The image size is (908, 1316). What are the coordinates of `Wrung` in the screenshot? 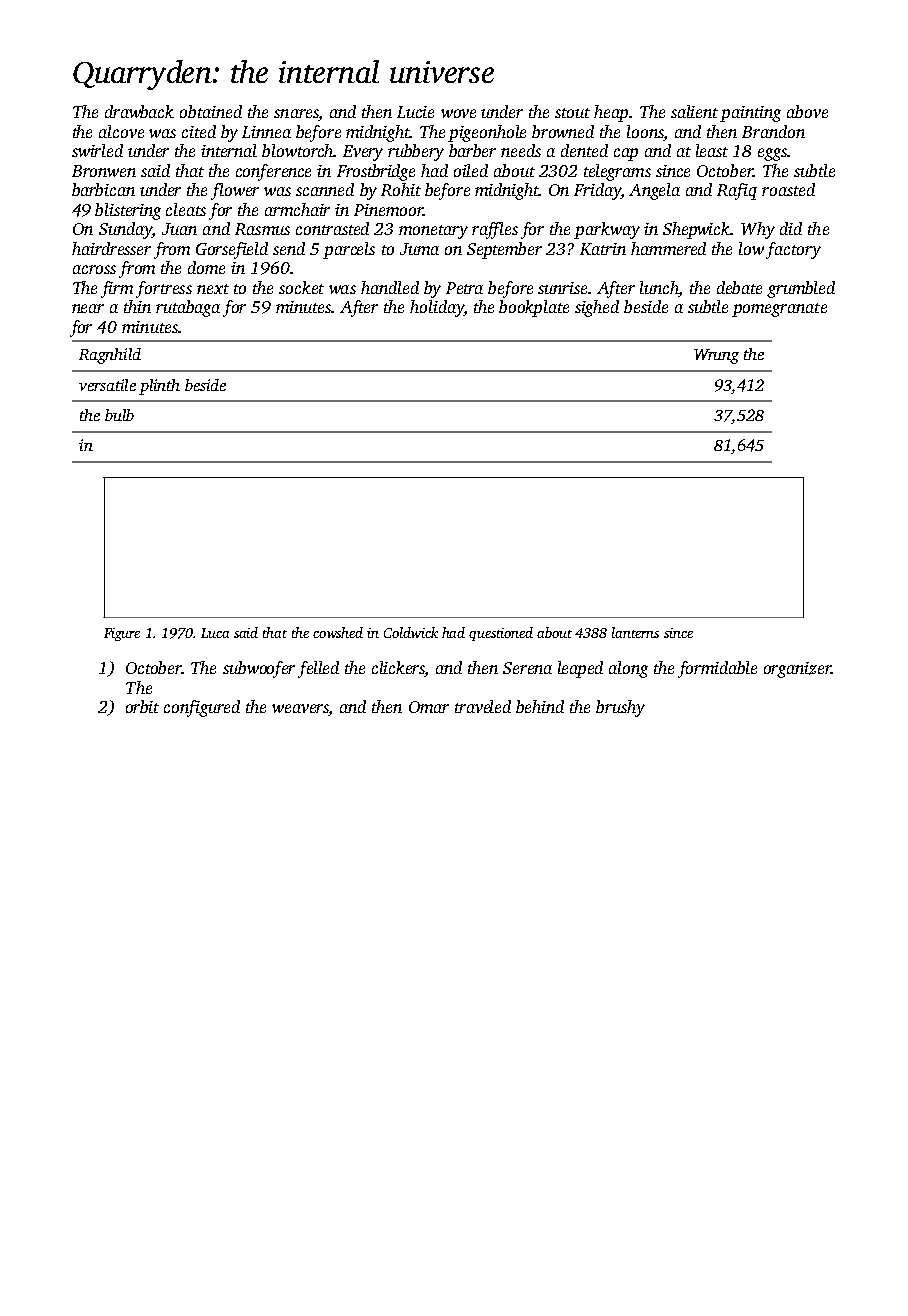 It's located at (716, 356).
